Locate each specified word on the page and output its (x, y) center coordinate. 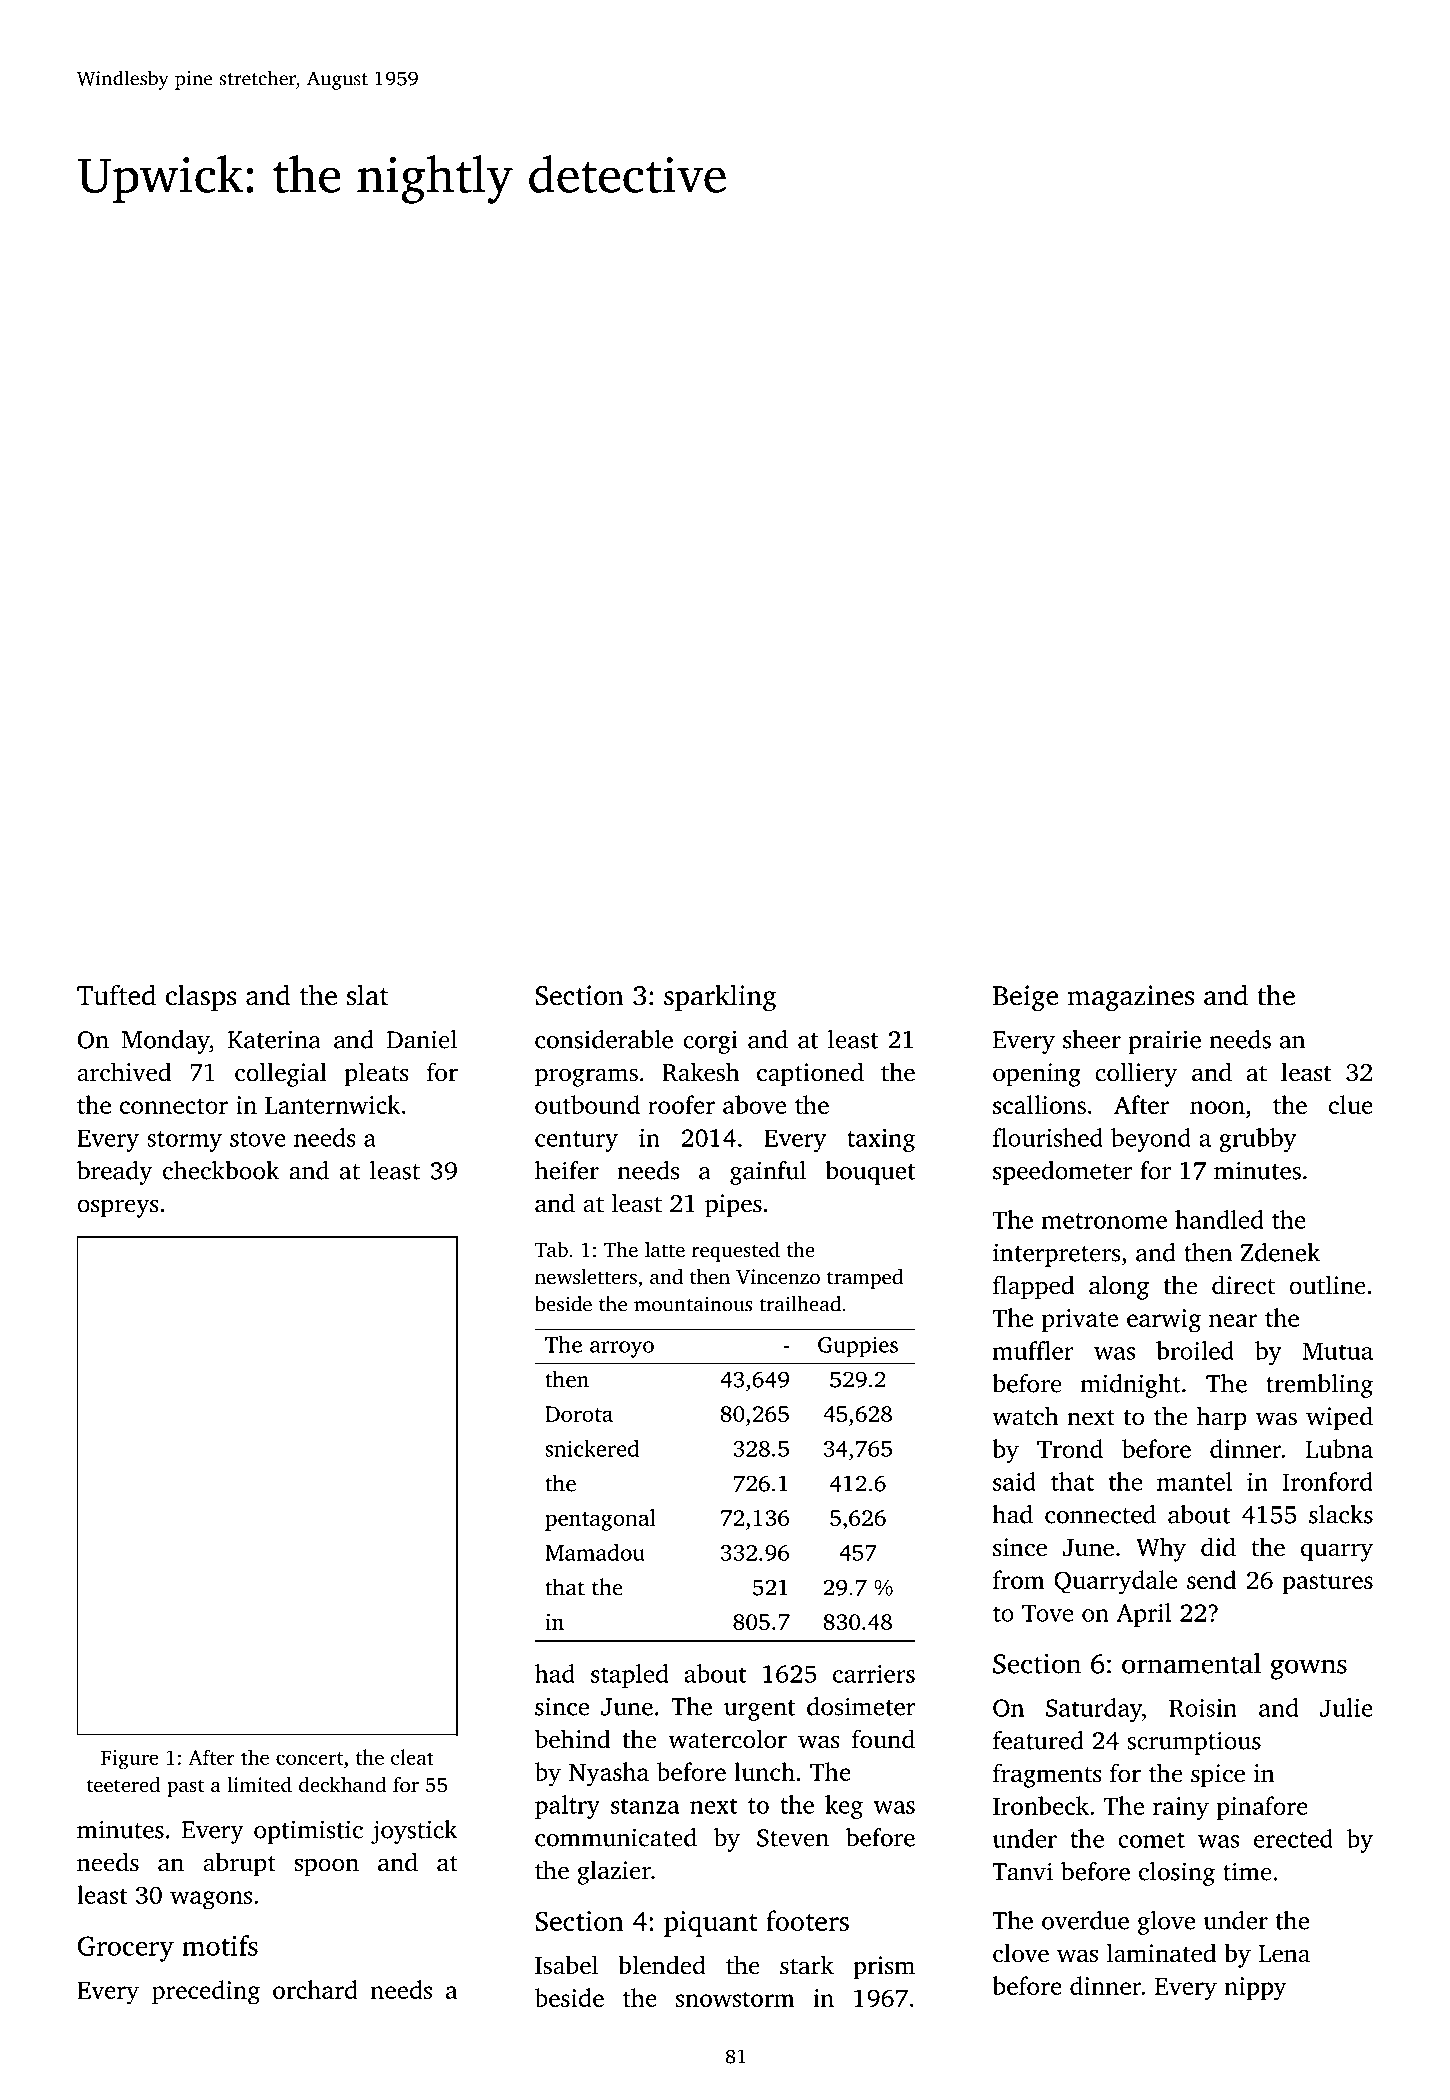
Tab (551, 1249)
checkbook (221, 1170)
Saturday (1094, 1710)
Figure (129, 1760)
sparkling (720, 998)
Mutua (1338, 1351)
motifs (220, 1945)
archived (124, 1072)
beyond (1151, 1140)
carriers (874, 1674)
